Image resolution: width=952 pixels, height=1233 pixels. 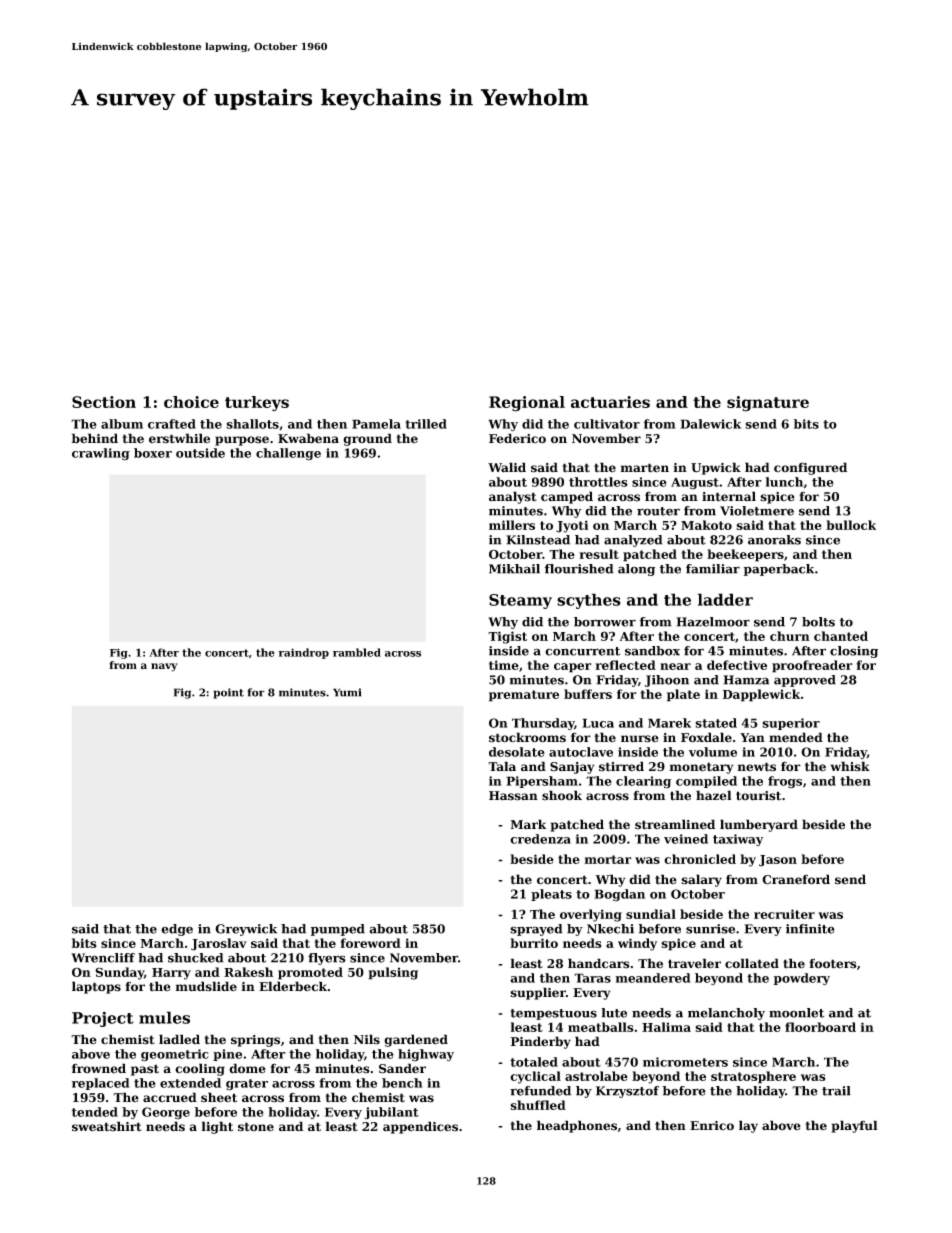 What do you see at coordinates (725, 599) in the document?
I see `ladder` at bounding box center [725, 599].
